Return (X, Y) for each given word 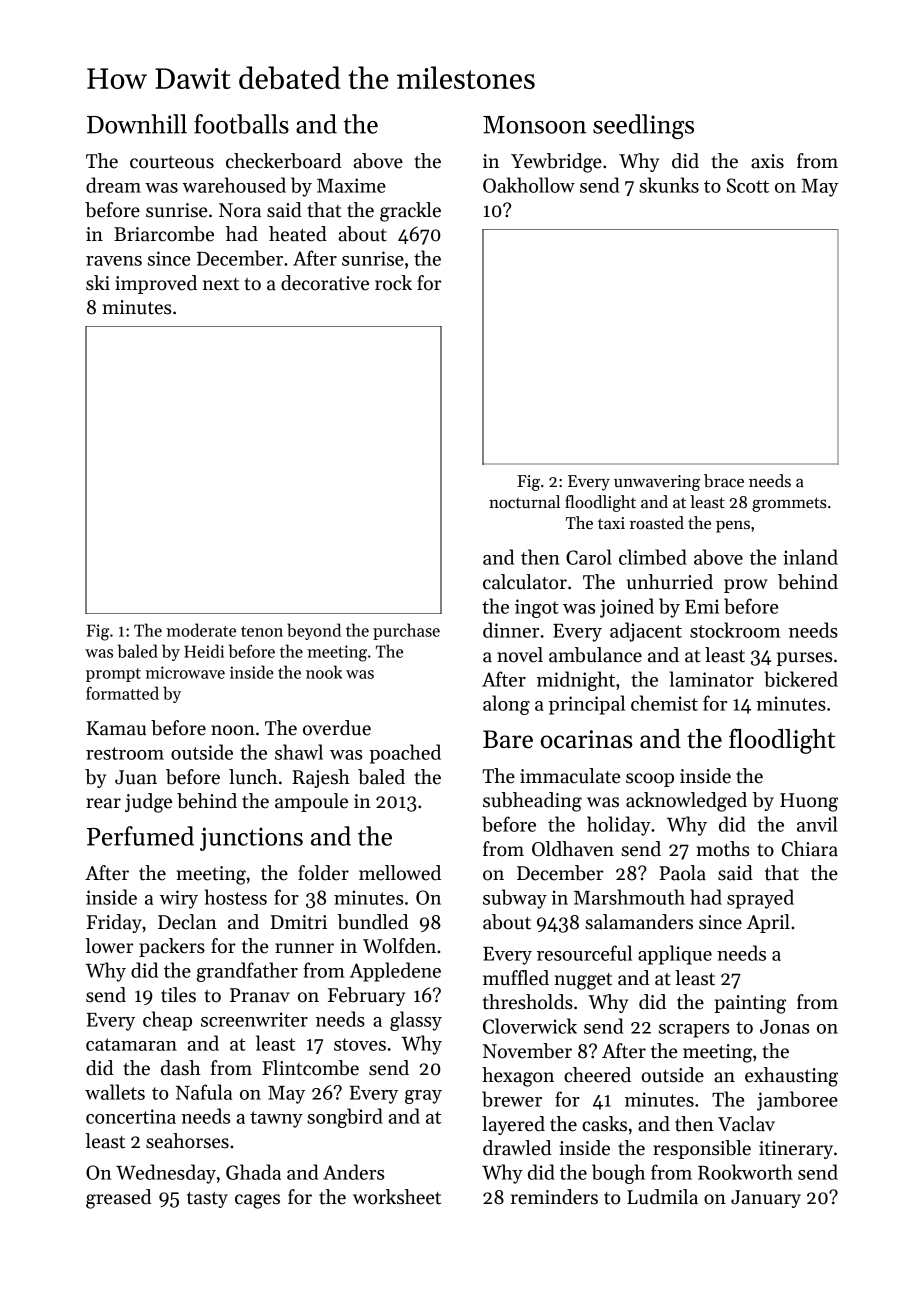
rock (393, 283)
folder (323, 873)
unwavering (657, 483)
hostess (236, 897)
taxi (611, 523)
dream (113, 185)
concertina (131, 1116)
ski (98, 283)
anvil (817, 824)
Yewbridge (556, 163)
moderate (201, 630)
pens (733, 527)
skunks (669, 185)
